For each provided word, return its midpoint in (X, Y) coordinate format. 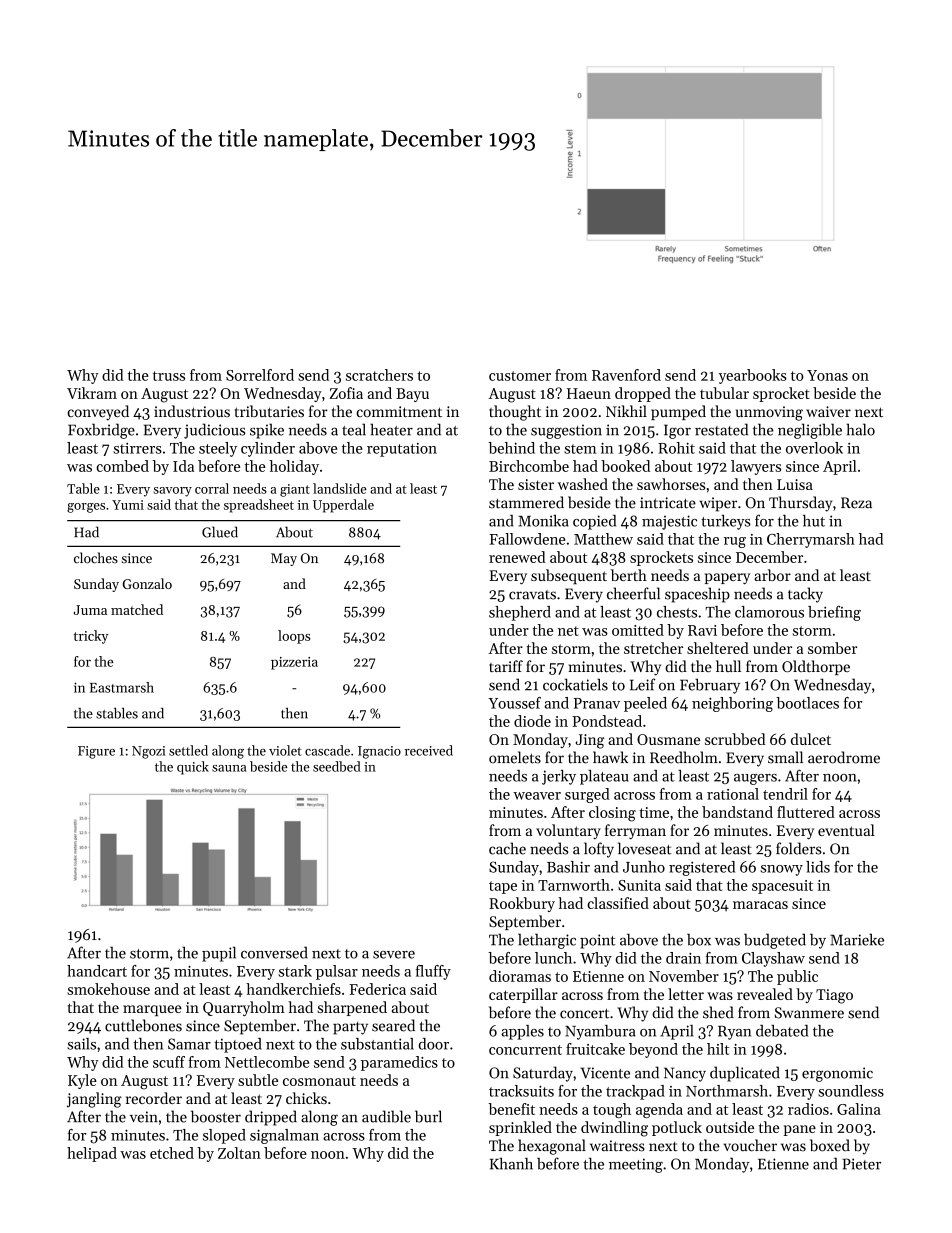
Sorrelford (260, 375)
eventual (846, 830)
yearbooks (753, 376)
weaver (537, 796)
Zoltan (239, 1153)
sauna (229, 768)
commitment (399, 411)
